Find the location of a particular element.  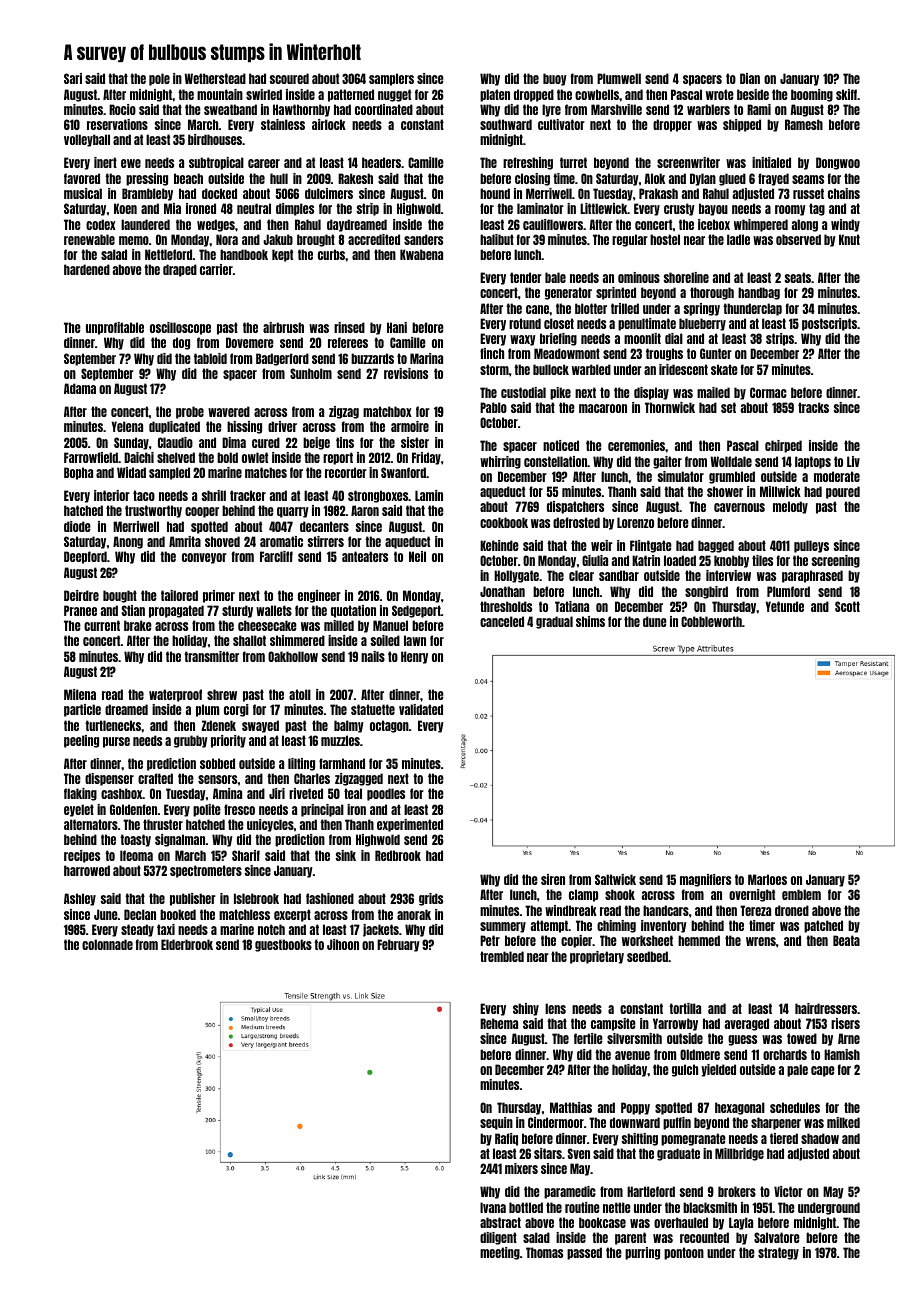

Scott is located at coordinates (847, 606).
